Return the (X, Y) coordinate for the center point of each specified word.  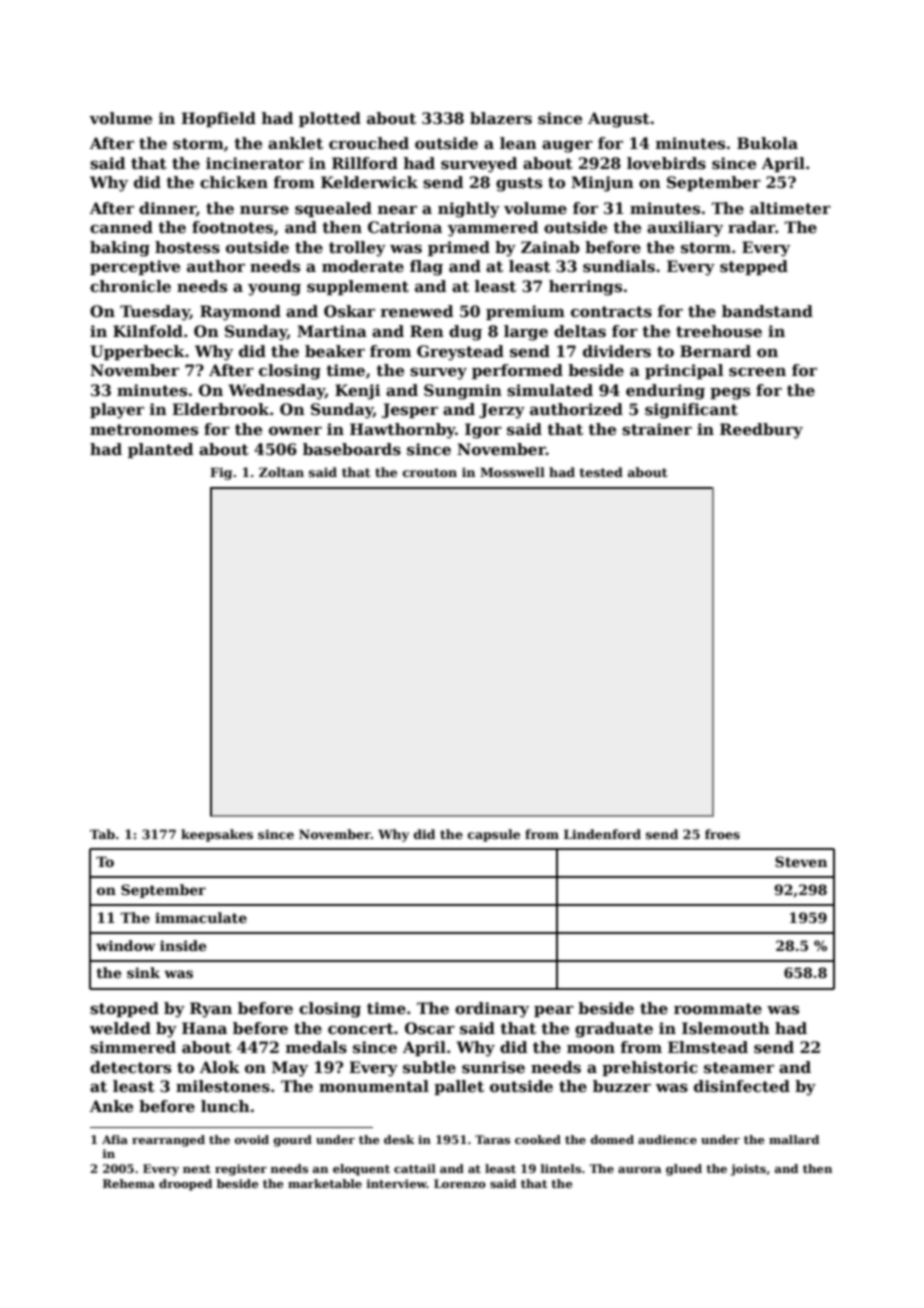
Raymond (240, 313)
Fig (221, 473)
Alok (220, 1067)
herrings (585, 288)
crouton (430, 472)
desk (399, 1139)
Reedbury (761, 431)
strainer (657, 429)
